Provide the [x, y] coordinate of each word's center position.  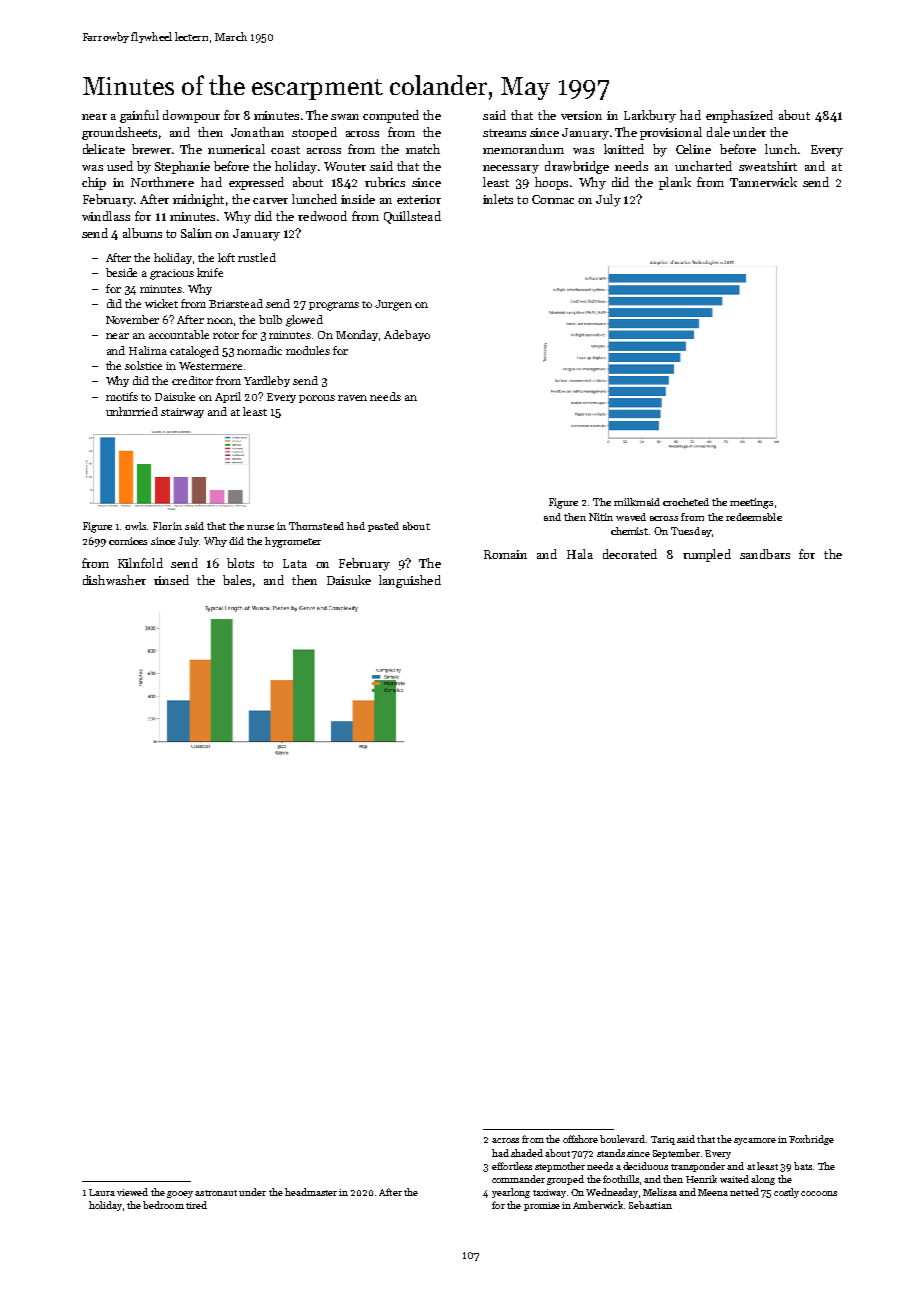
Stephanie [182, 167]
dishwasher [114, 580]
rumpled [707, 555]
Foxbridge [811, 1140]
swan [345, 117]
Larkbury [650, 116]
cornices [128, 541]
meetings [751, 503]
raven [352, 398]
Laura [102, 1192]
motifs [122, 396]
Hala [580, 554]
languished [410, 581]
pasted [383, 527]
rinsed [171, 580]
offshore [580, 1139]
